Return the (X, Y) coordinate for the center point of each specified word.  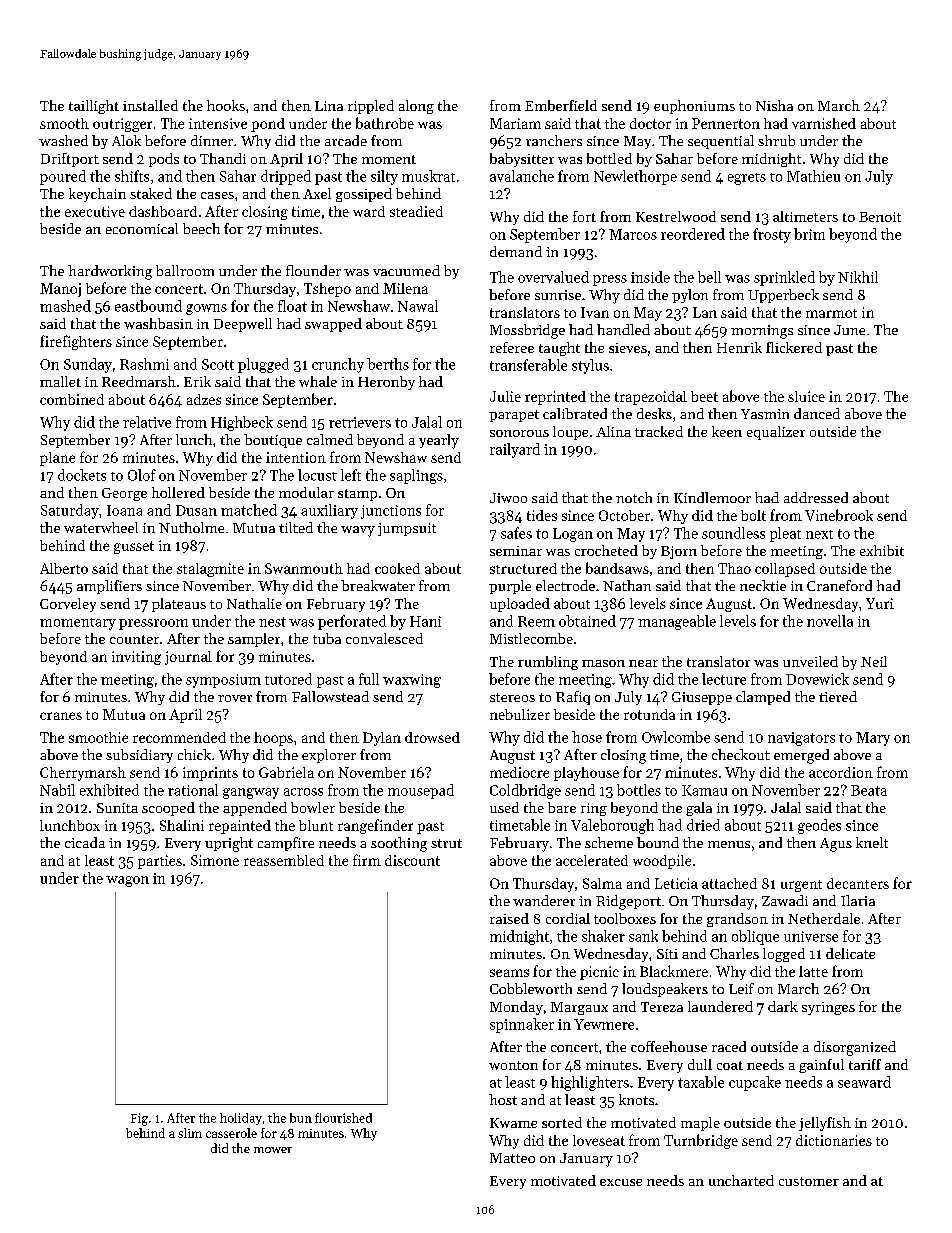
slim (190, 1133)
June (849, 330)
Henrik (739, 347)
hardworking (110, 272)
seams (509, 973)
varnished (824, 123)
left (351, 475)
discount (412, 860)
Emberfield (561, 105)
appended (255, 809)
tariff (865, 1064)
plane (57, 459)
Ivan (595, 312)
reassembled (284, 860)
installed (150, 105)
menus (729, 844)
